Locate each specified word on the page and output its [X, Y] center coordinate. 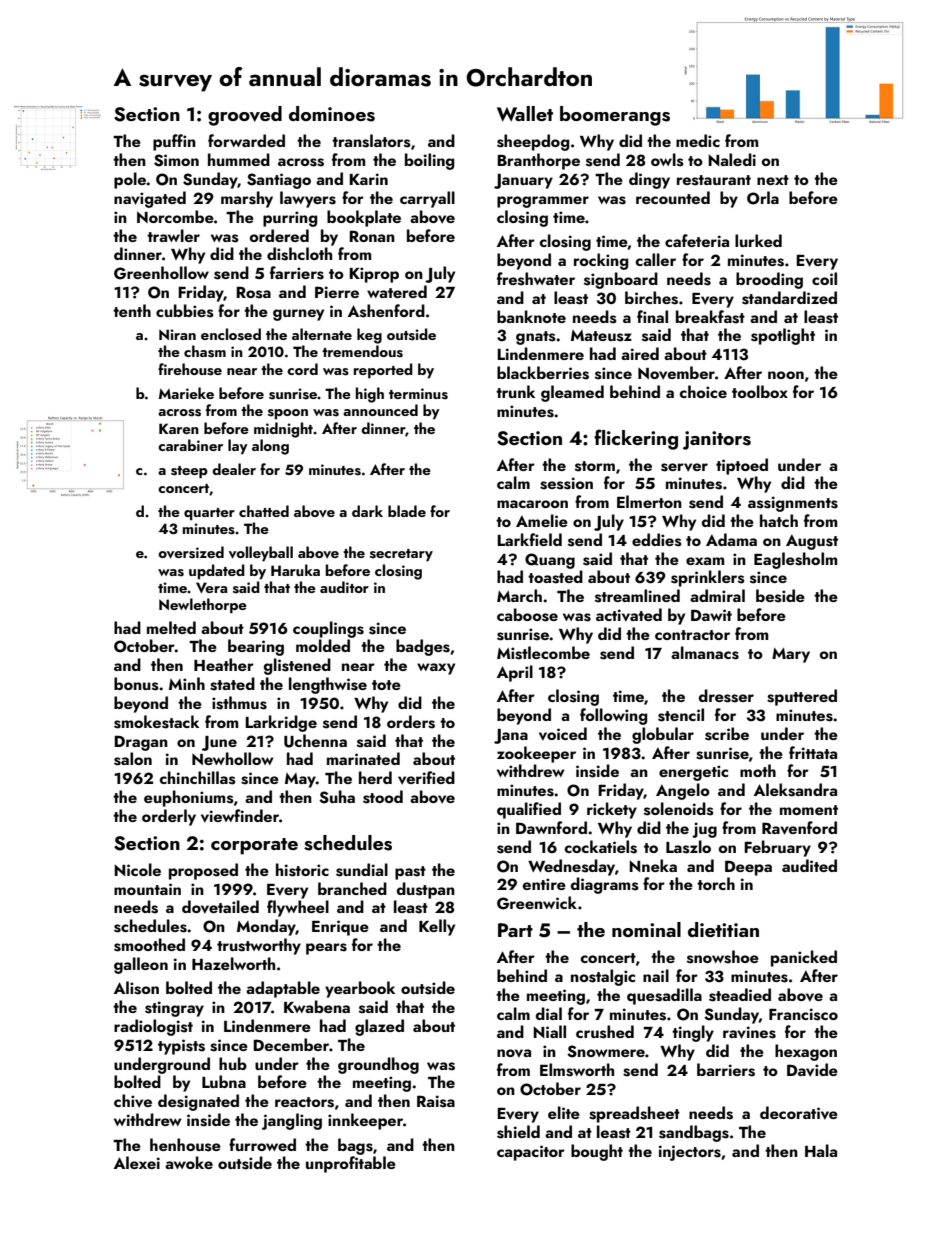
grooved [245, 116]
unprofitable [351, 1164]
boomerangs [615, 116]
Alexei [137, 1162]
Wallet [525, 114]
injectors [690, 1153]
